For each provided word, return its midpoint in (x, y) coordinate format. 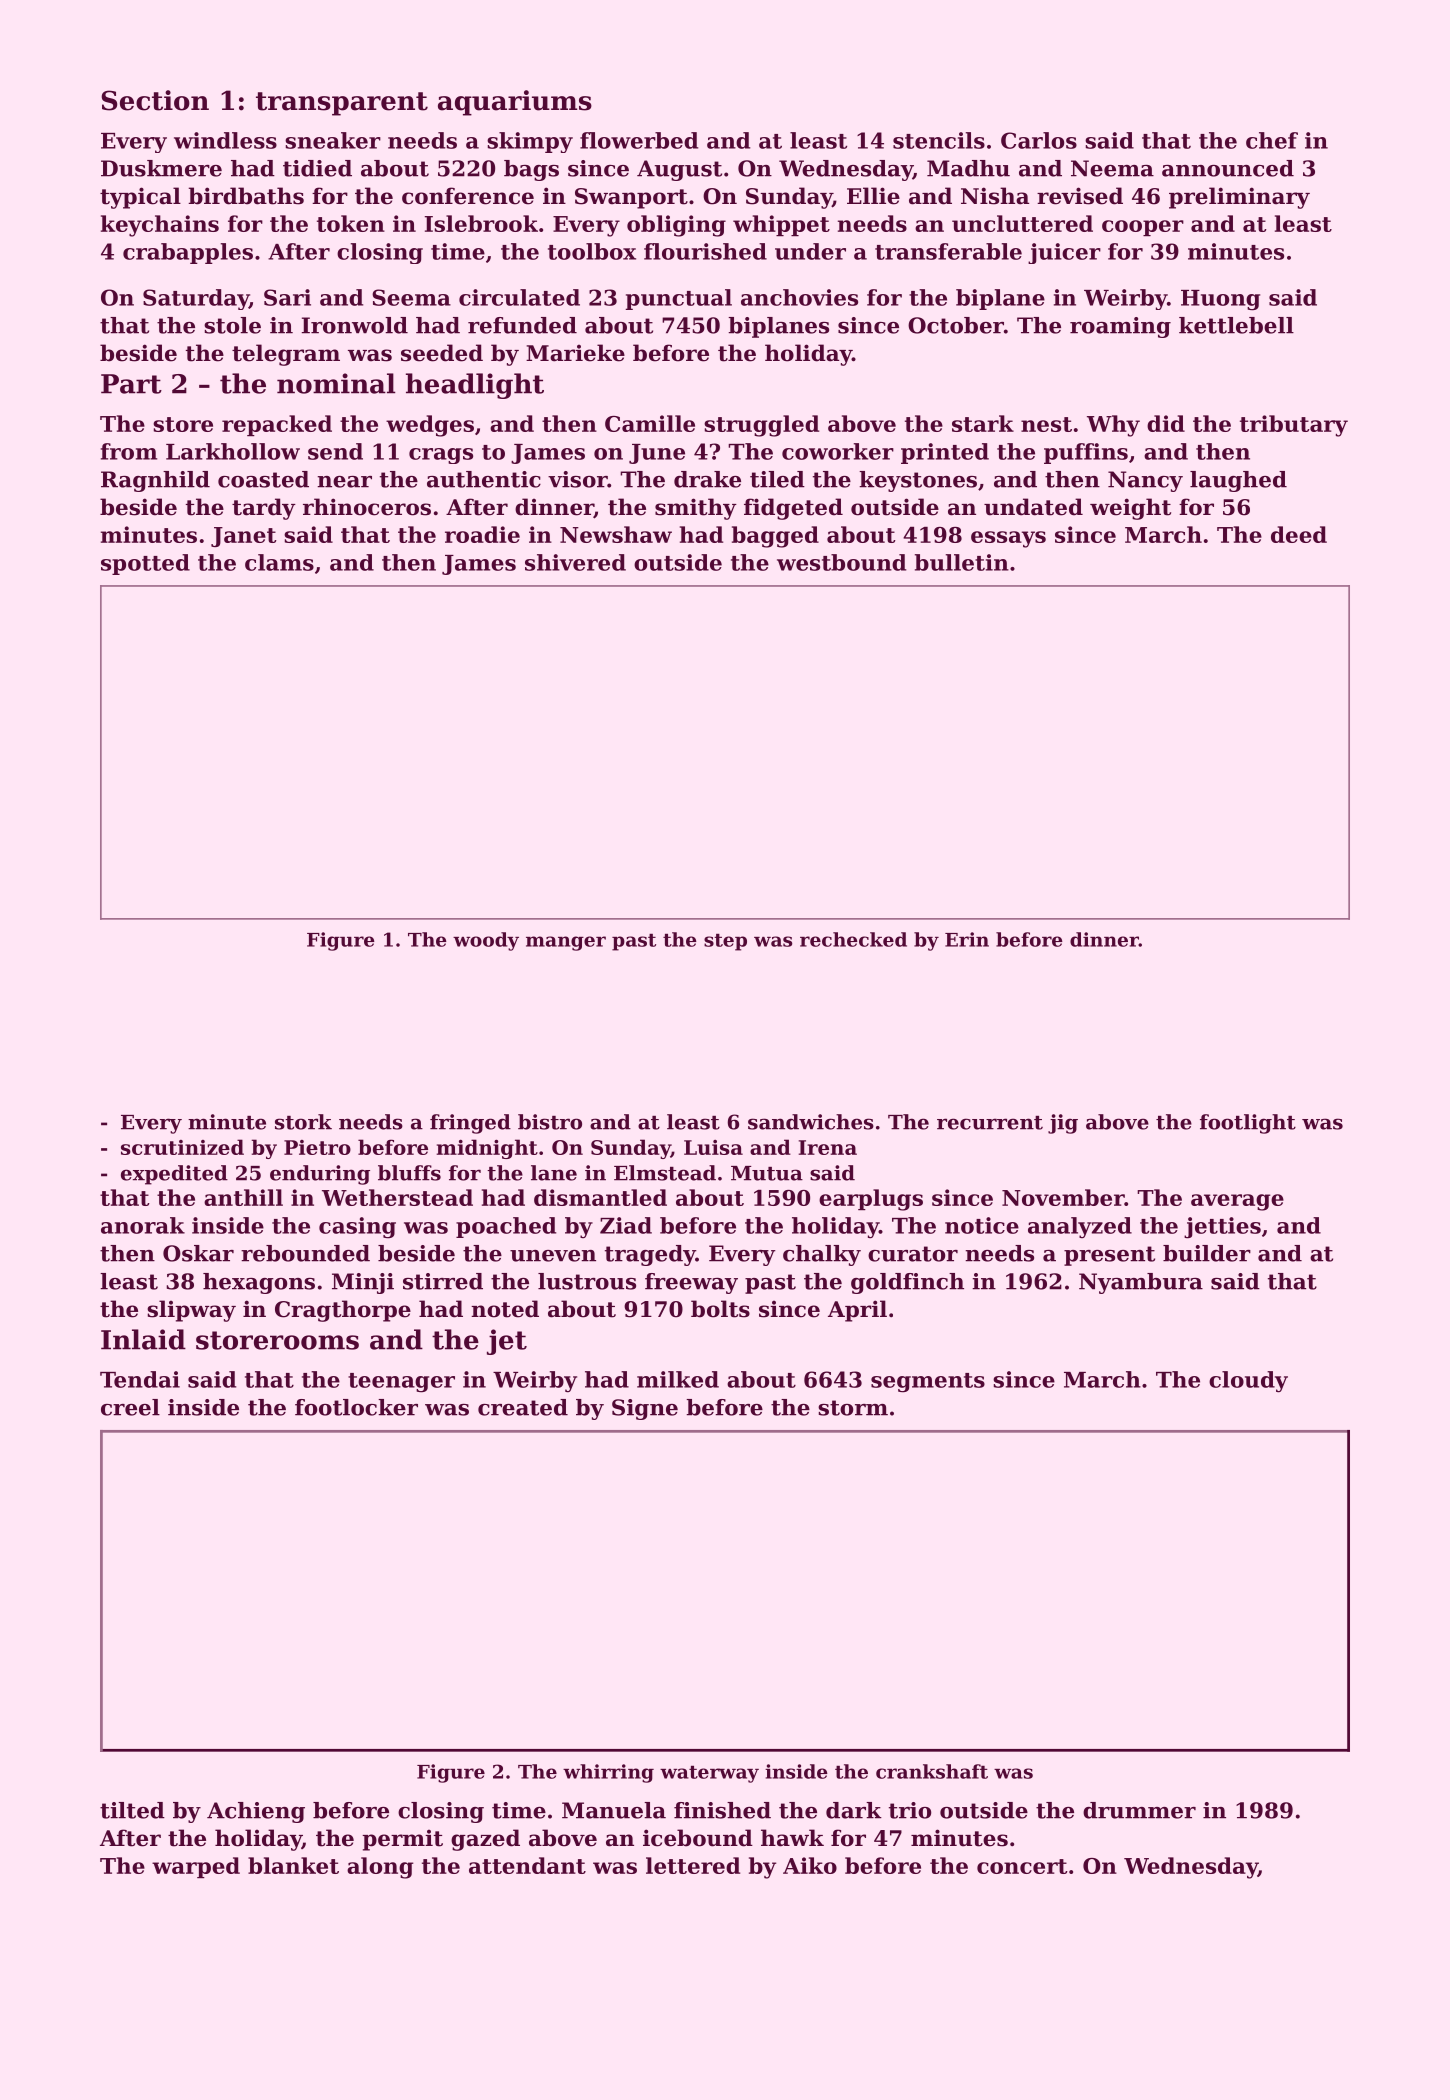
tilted (132, 1810)
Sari (287, 297)
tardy (264, 509)
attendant (527, 1865)
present (1109, 1256)
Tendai (140, 1379)
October (956, 325)
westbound (841, 562)
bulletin (962, 562)
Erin (967, 939)
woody (486, 941)
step (725, 942)
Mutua (767, 1173)
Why (1113, 426)
